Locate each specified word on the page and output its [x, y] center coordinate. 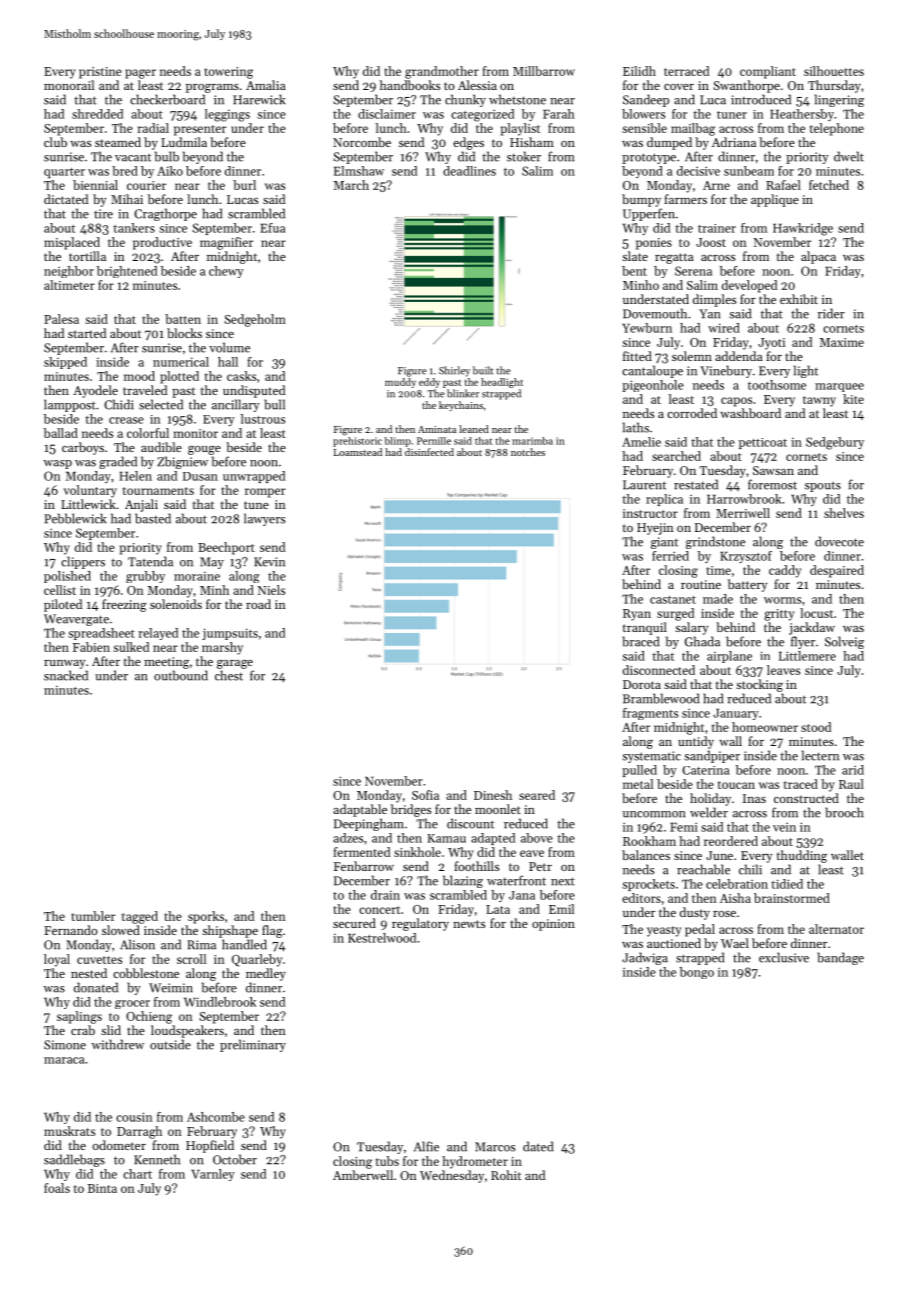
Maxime [842, 342]
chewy [226, 272]
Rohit [506, 1175]
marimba [532, 441]
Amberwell [363, 1175]
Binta [102, 1188]
